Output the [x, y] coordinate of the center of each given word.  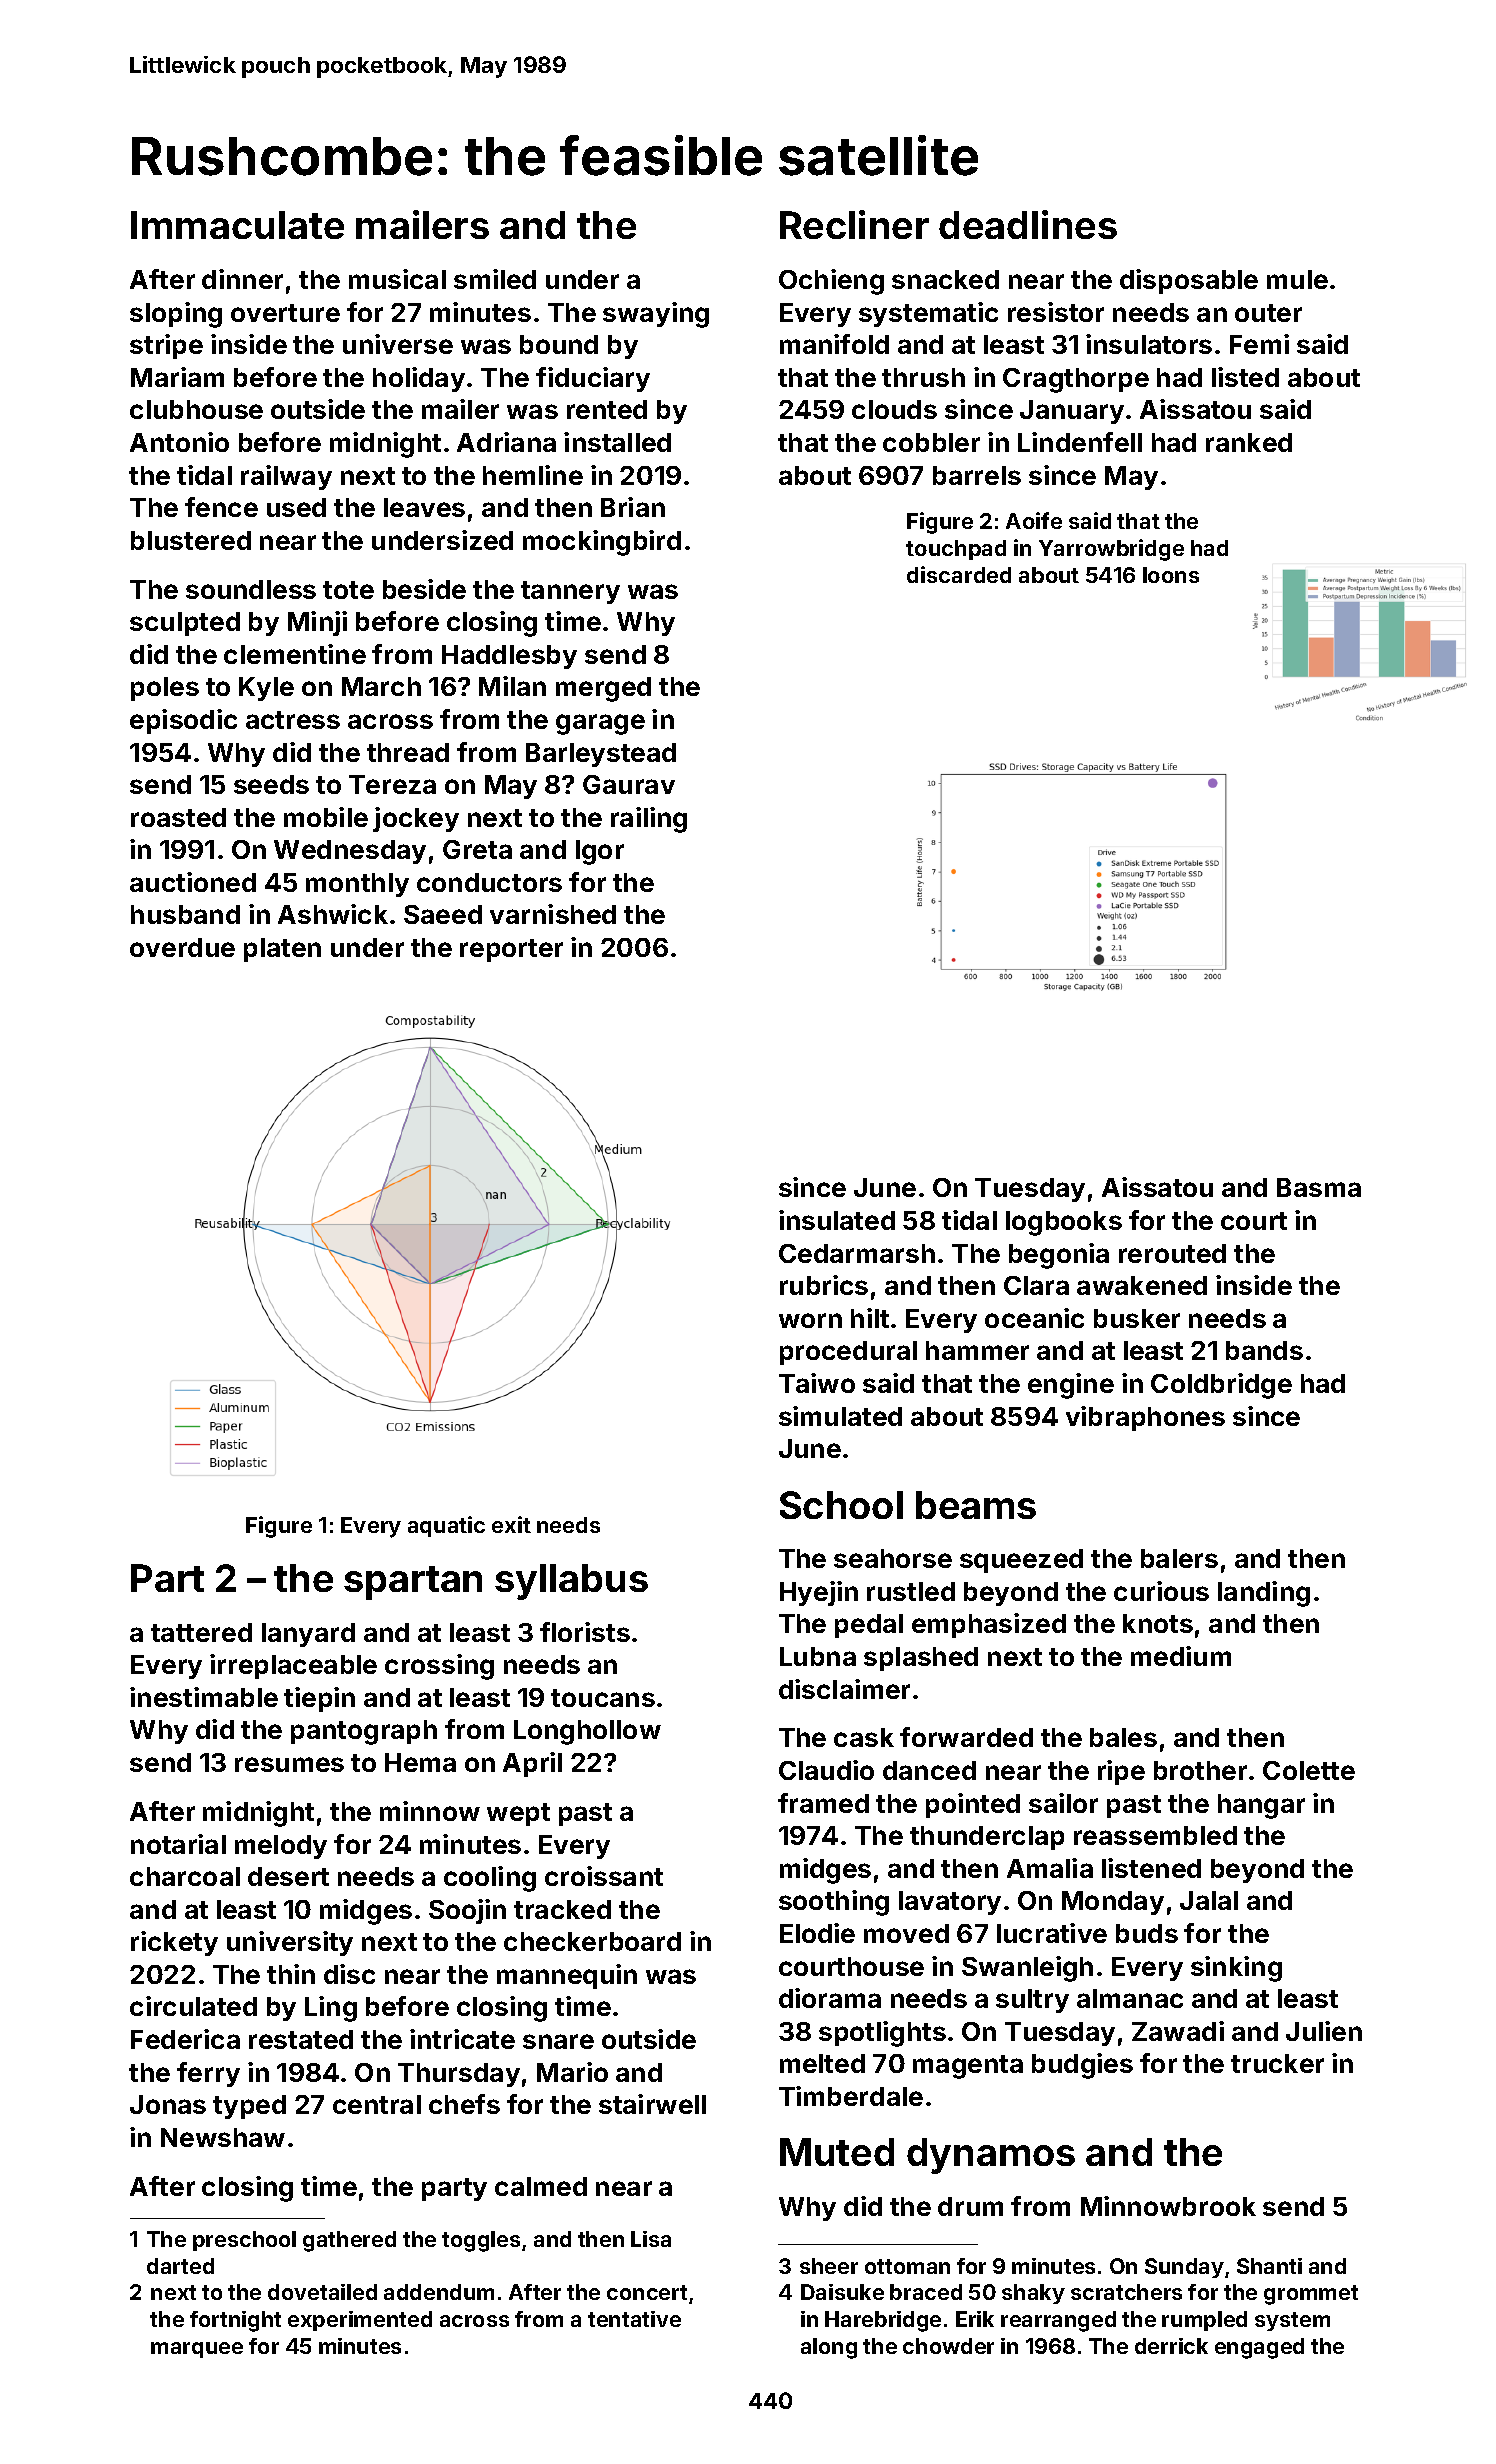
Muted [837, 2152]
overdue [182, 947]
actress [293, 720]
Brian [633, 507]
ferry [208, 2074]
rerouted [1172, 1253]
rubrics [824, 1285]
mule [1297, 279]
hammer [977, 1350]
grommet [1311, 2295]
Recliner [854, 224]
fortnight [235, 2321]
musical [397, 279]
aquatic [446, 1526]
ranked [1249, 442]
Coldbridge [1221, 1386]
